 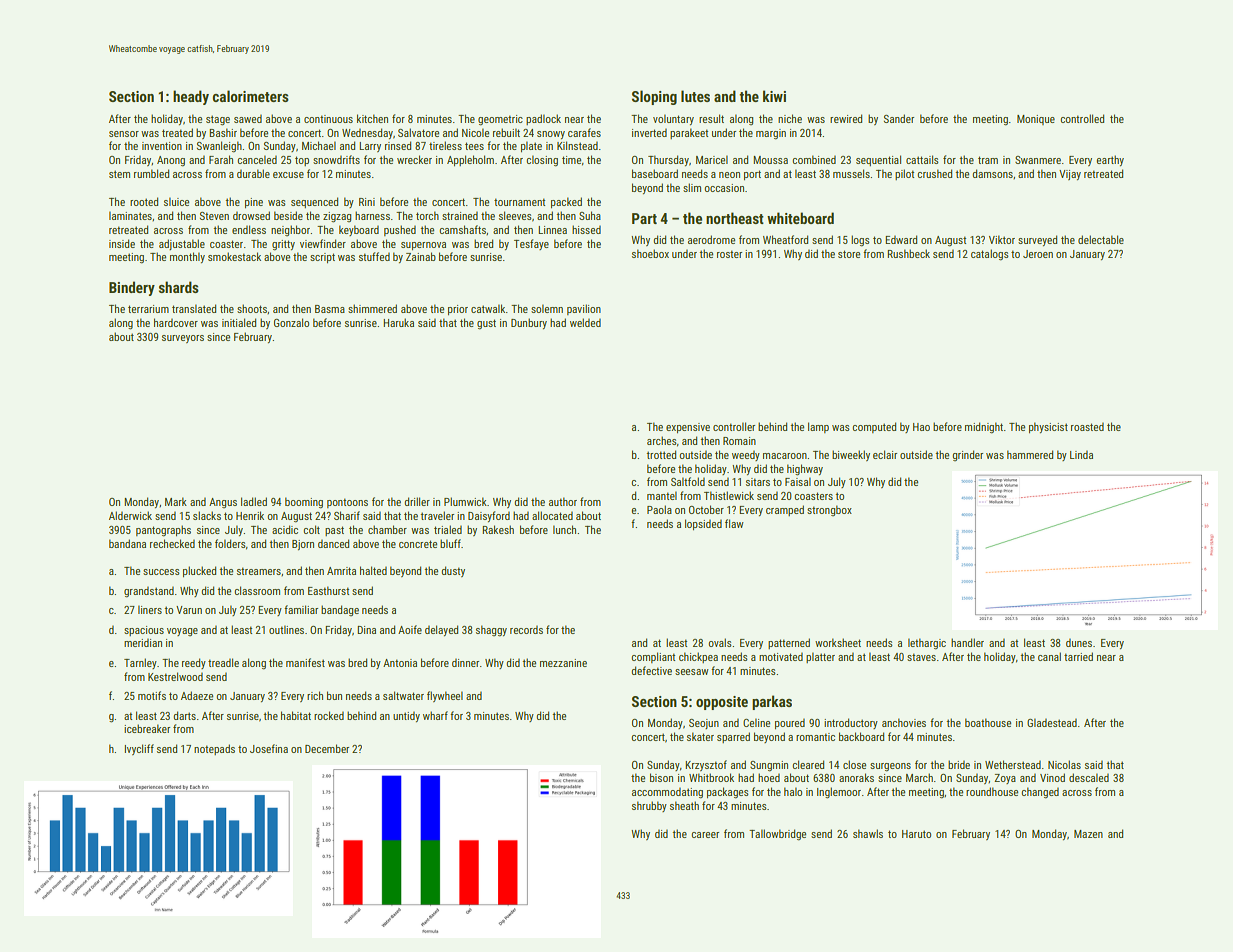 What do you see at coordinates (856, 777) in the screenshot?
I see `anoraks` at bounding box center [856, 777].
